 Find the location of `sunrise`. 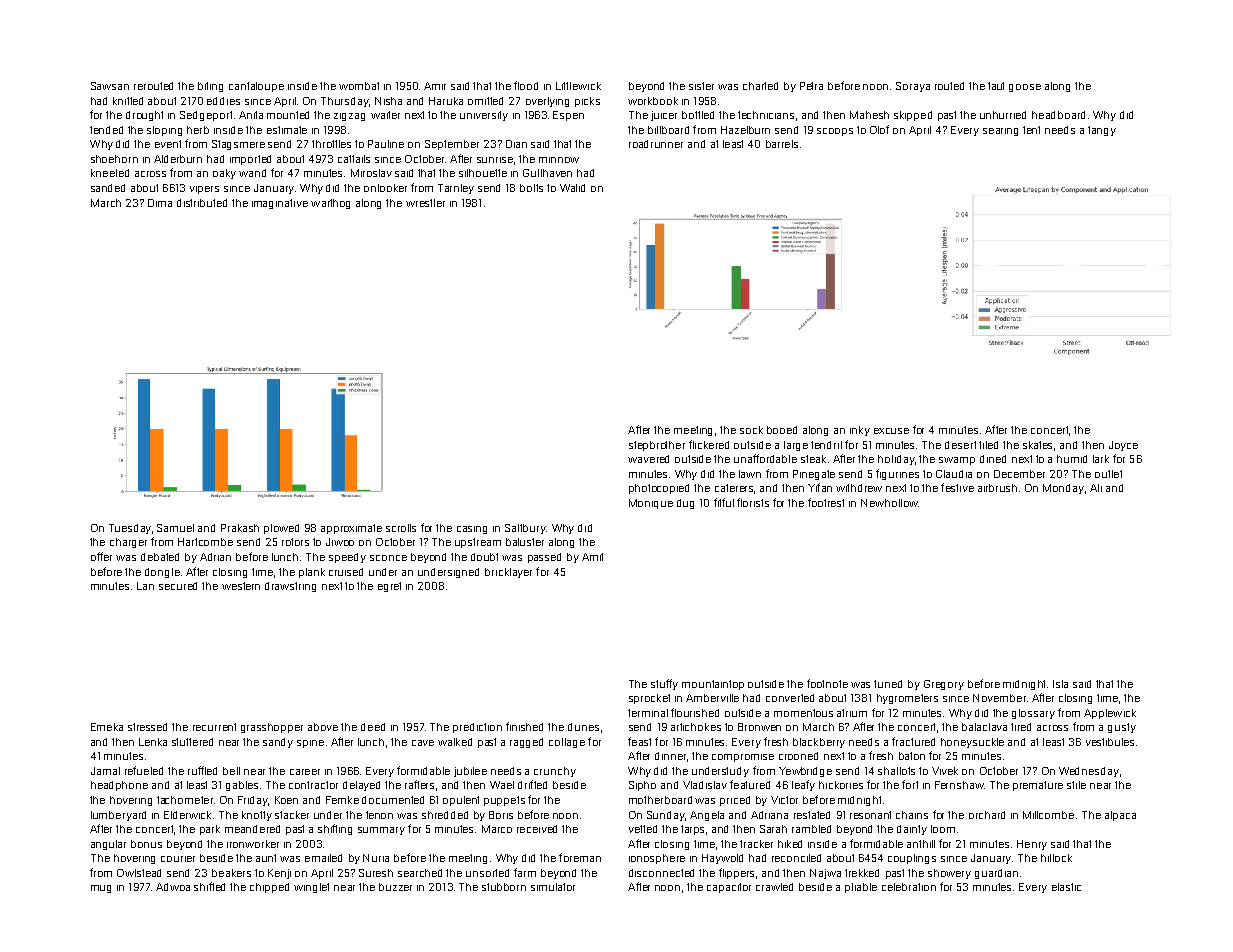

sunrise is located at coordinates (495, 160).
